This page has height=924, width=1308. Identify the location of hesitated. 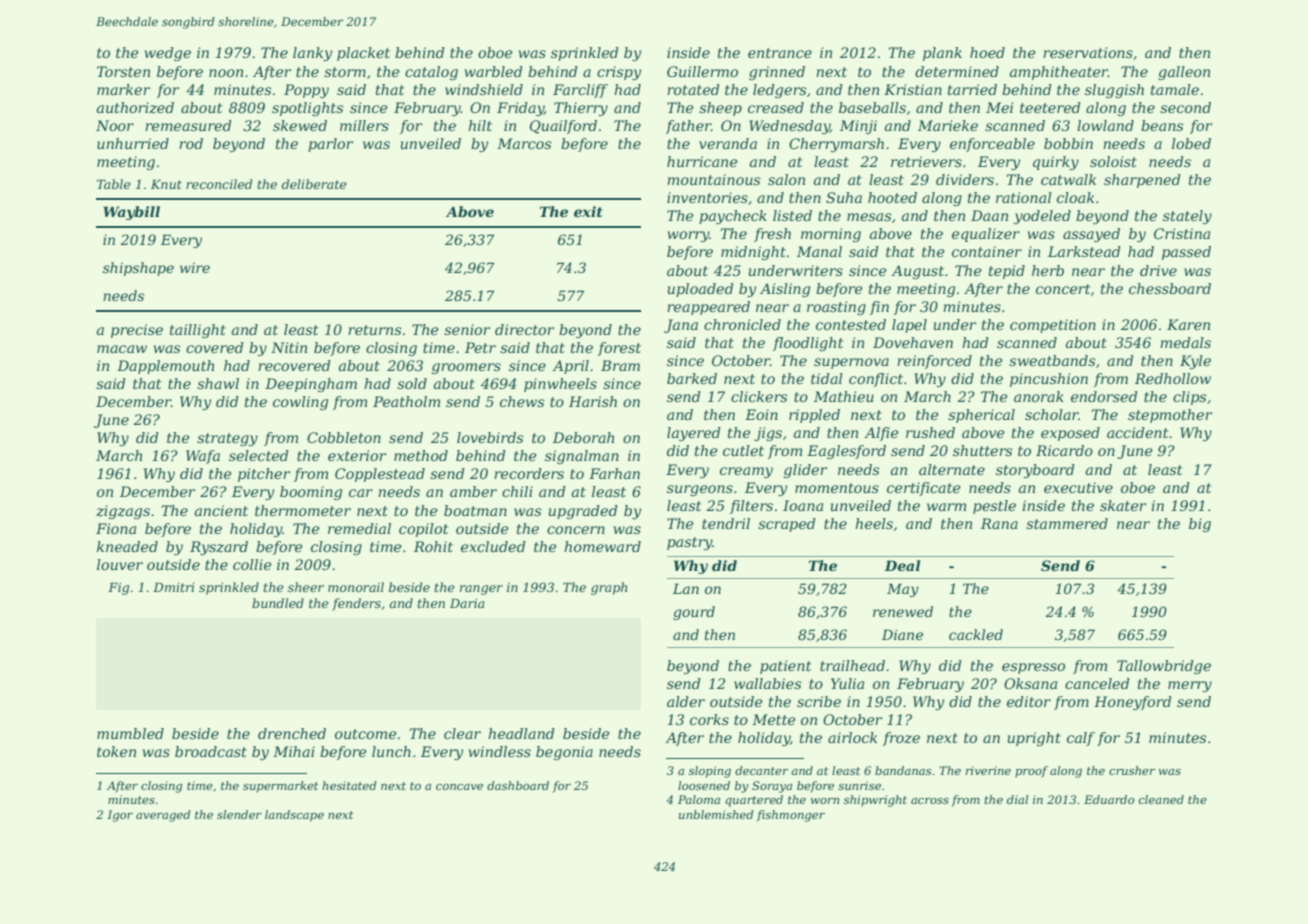
(349, 785).
